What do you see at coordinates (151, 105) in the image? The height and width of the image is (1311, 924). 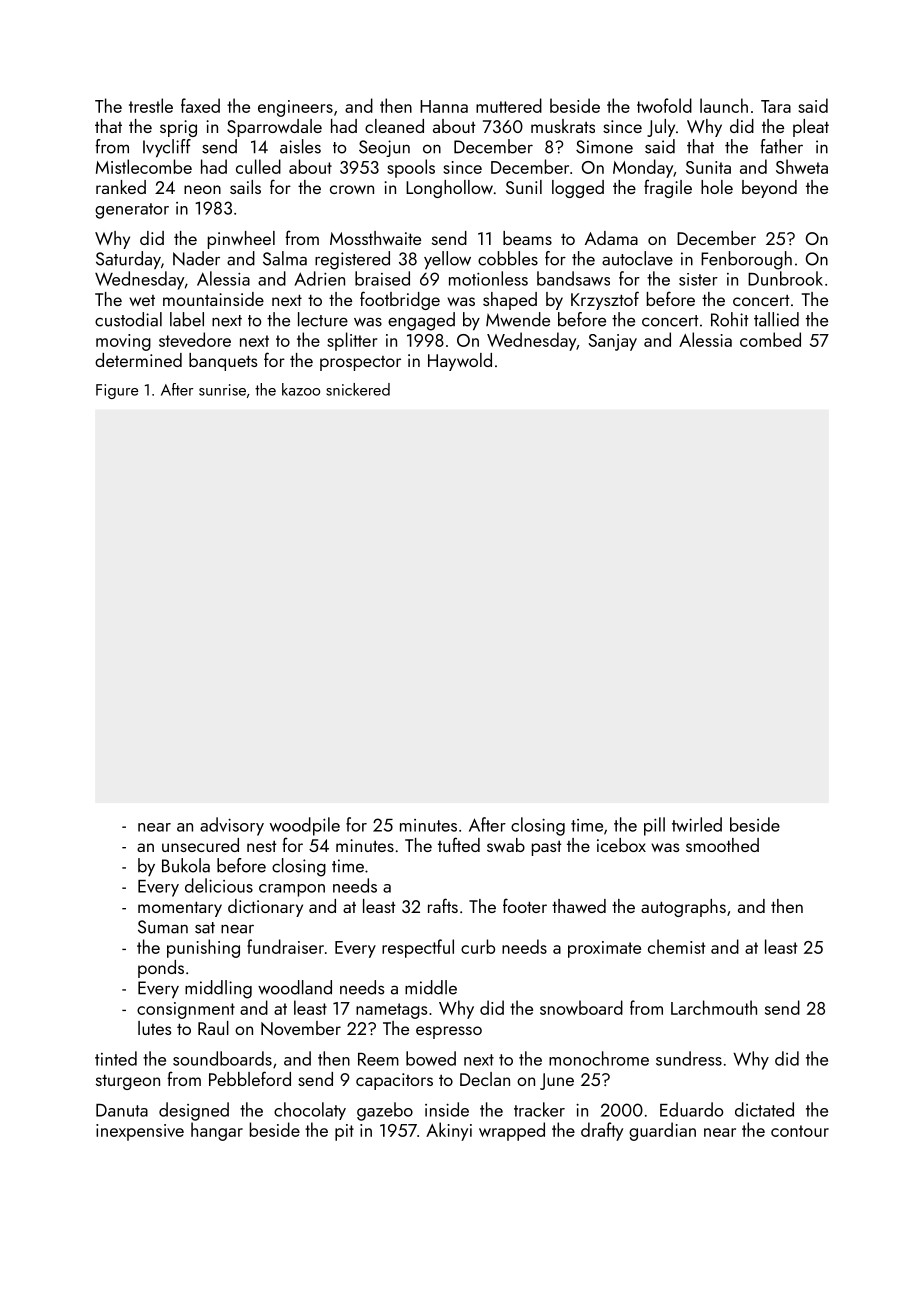 I see `trestle` at bounding box center [151, 105].
